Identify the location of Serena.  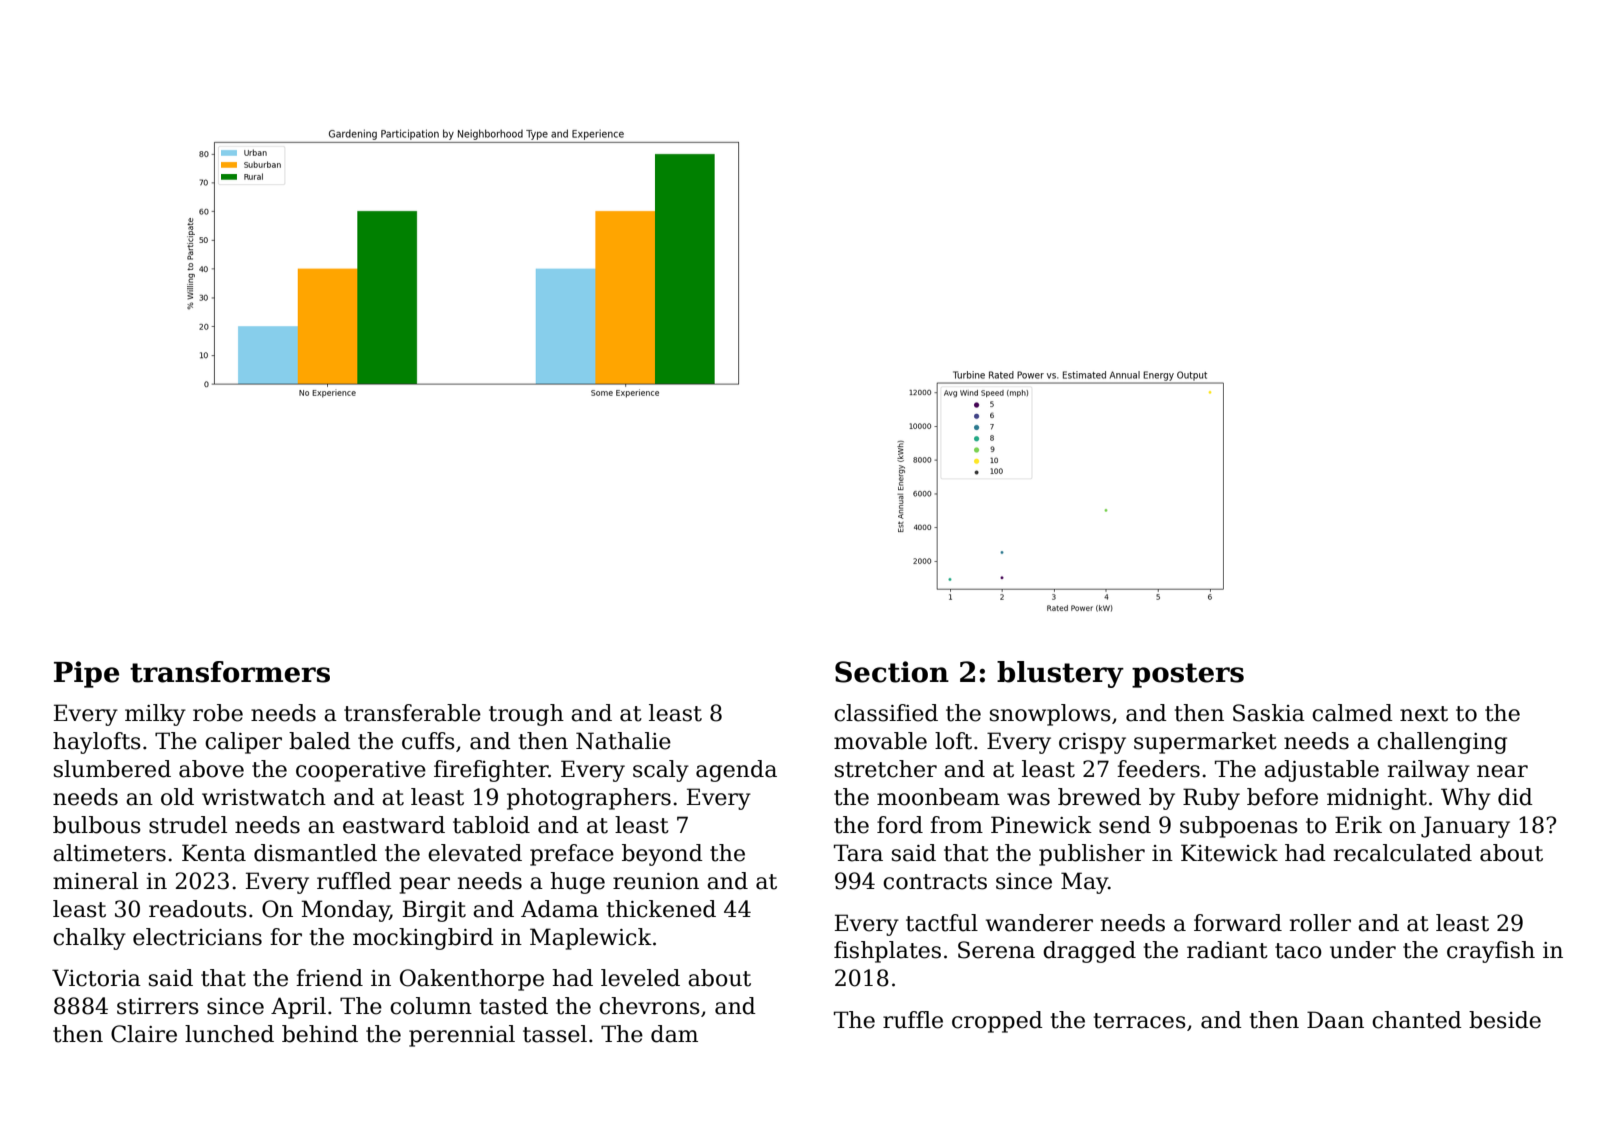
(996, 950).
